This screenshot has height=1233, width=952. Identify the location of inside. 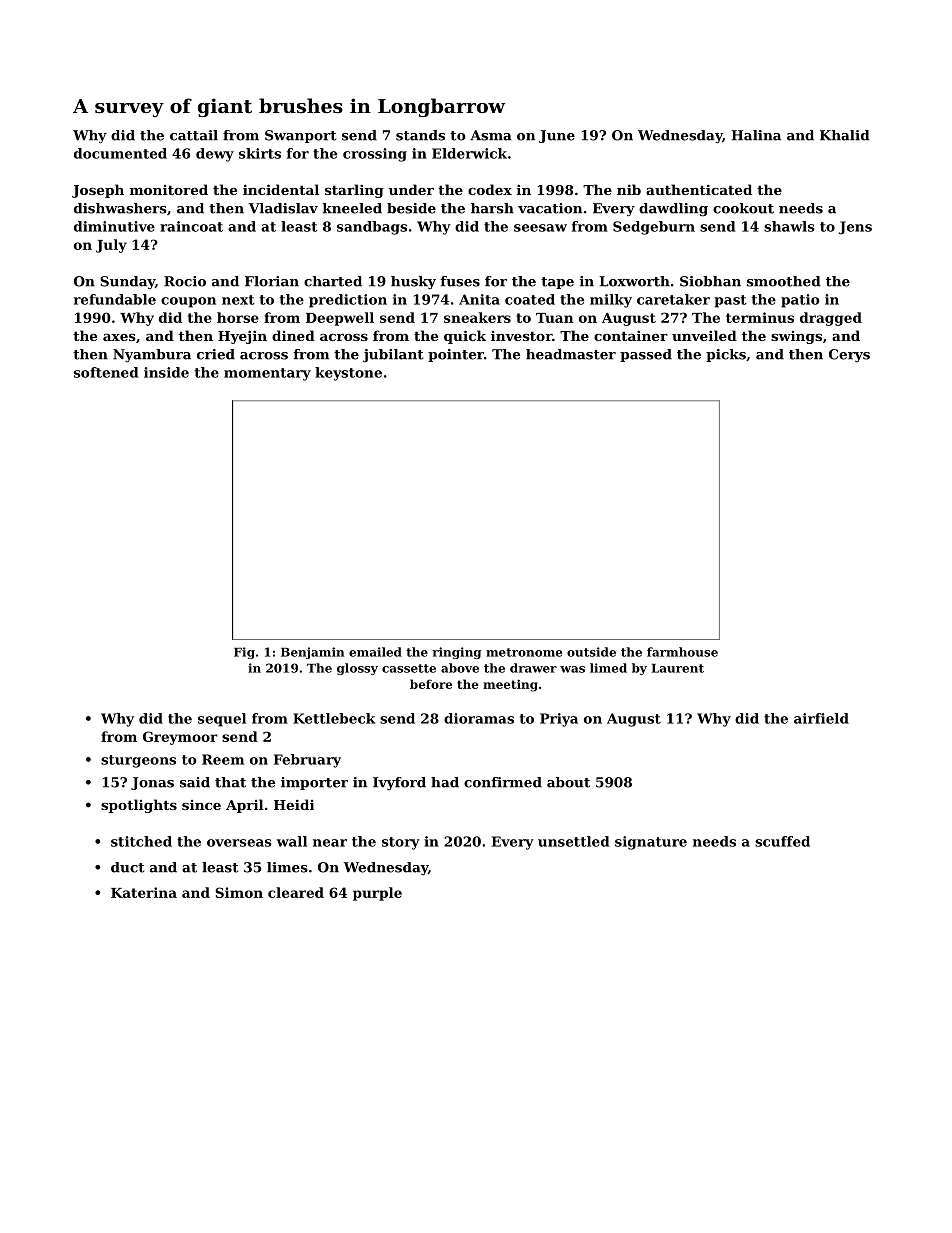
(166, 372).
